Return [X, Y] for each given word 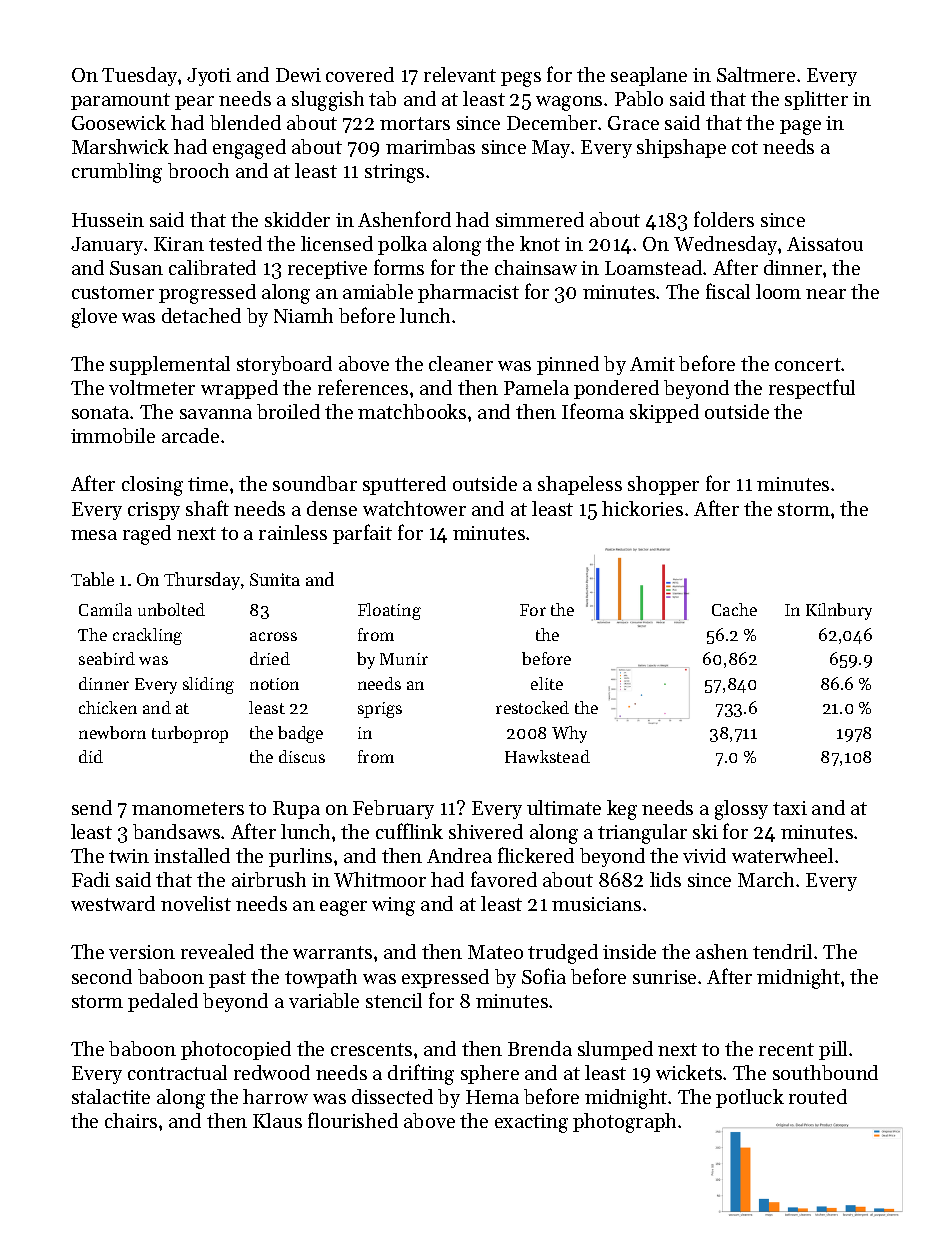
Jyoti [209, 77]
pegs [521, 79]
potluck [750, 1098]
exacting [531, 1123]
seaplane [649, 76]
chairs [131, 1120]
